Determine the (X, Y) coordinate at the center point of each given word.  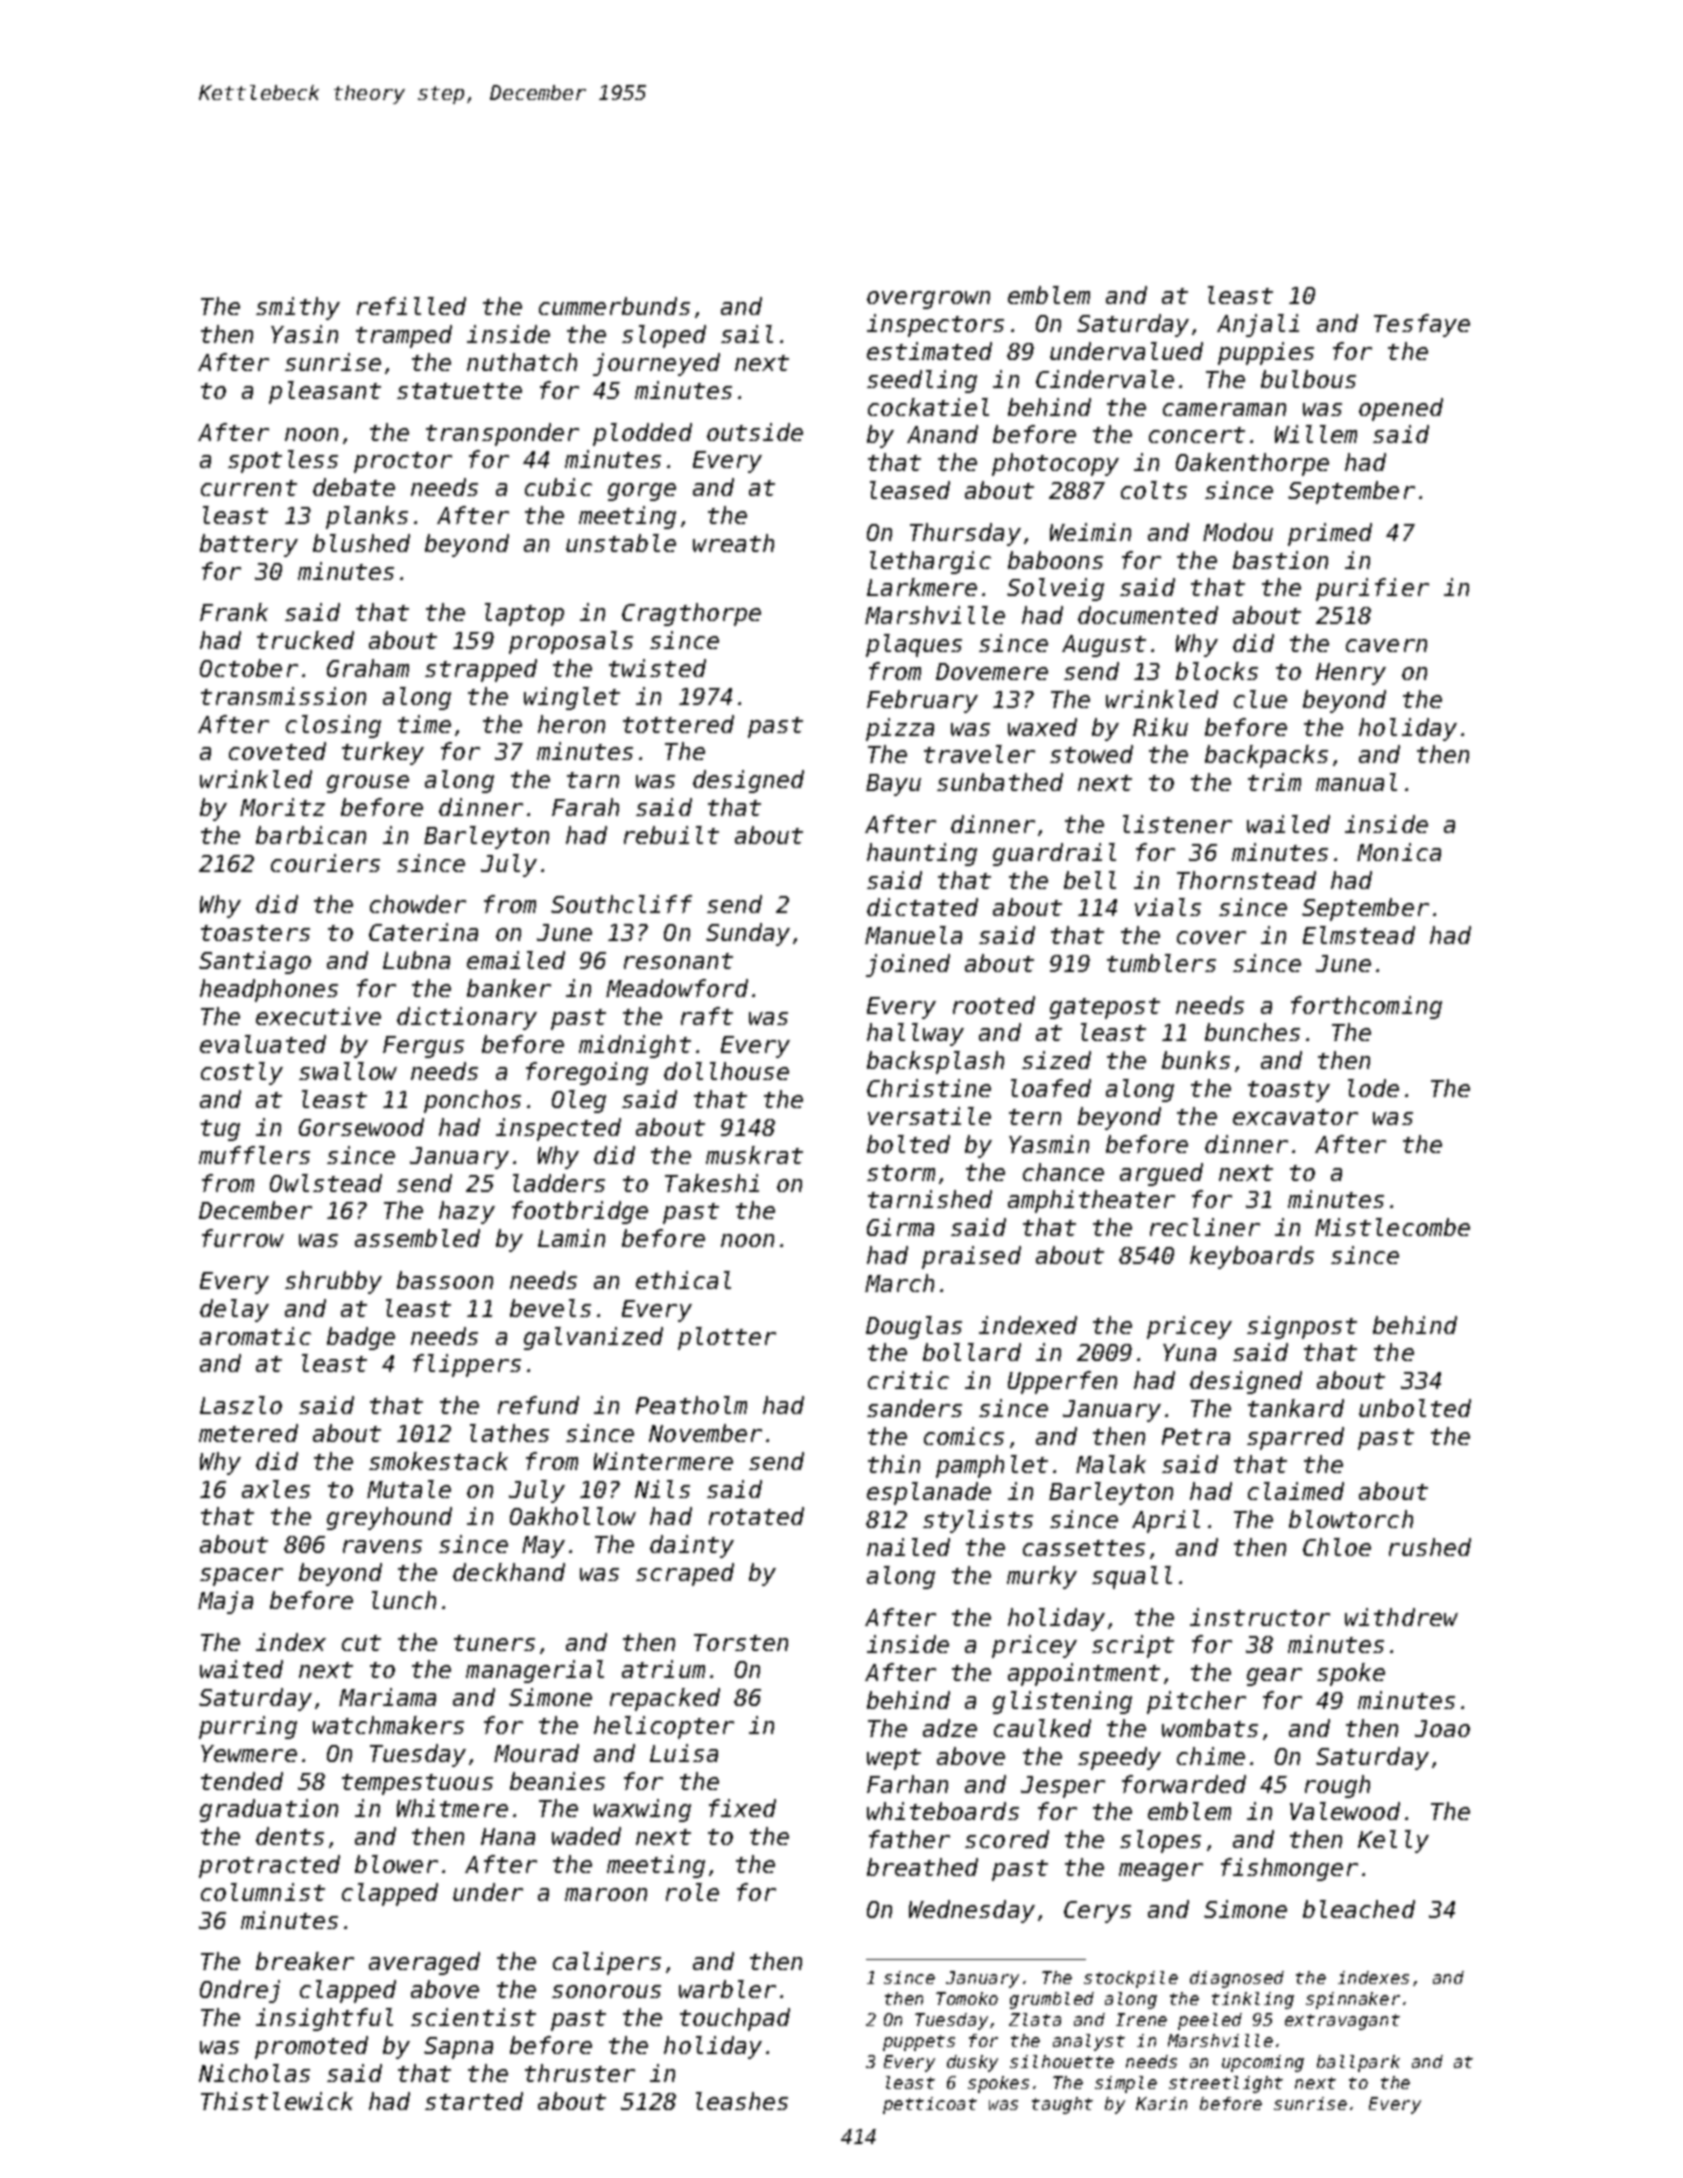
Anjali (1258, 325)
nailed (908, 1547)
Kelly (1393, 1841)
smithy (298, 308)
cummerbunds (614, 306)
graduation (269, 1810)
